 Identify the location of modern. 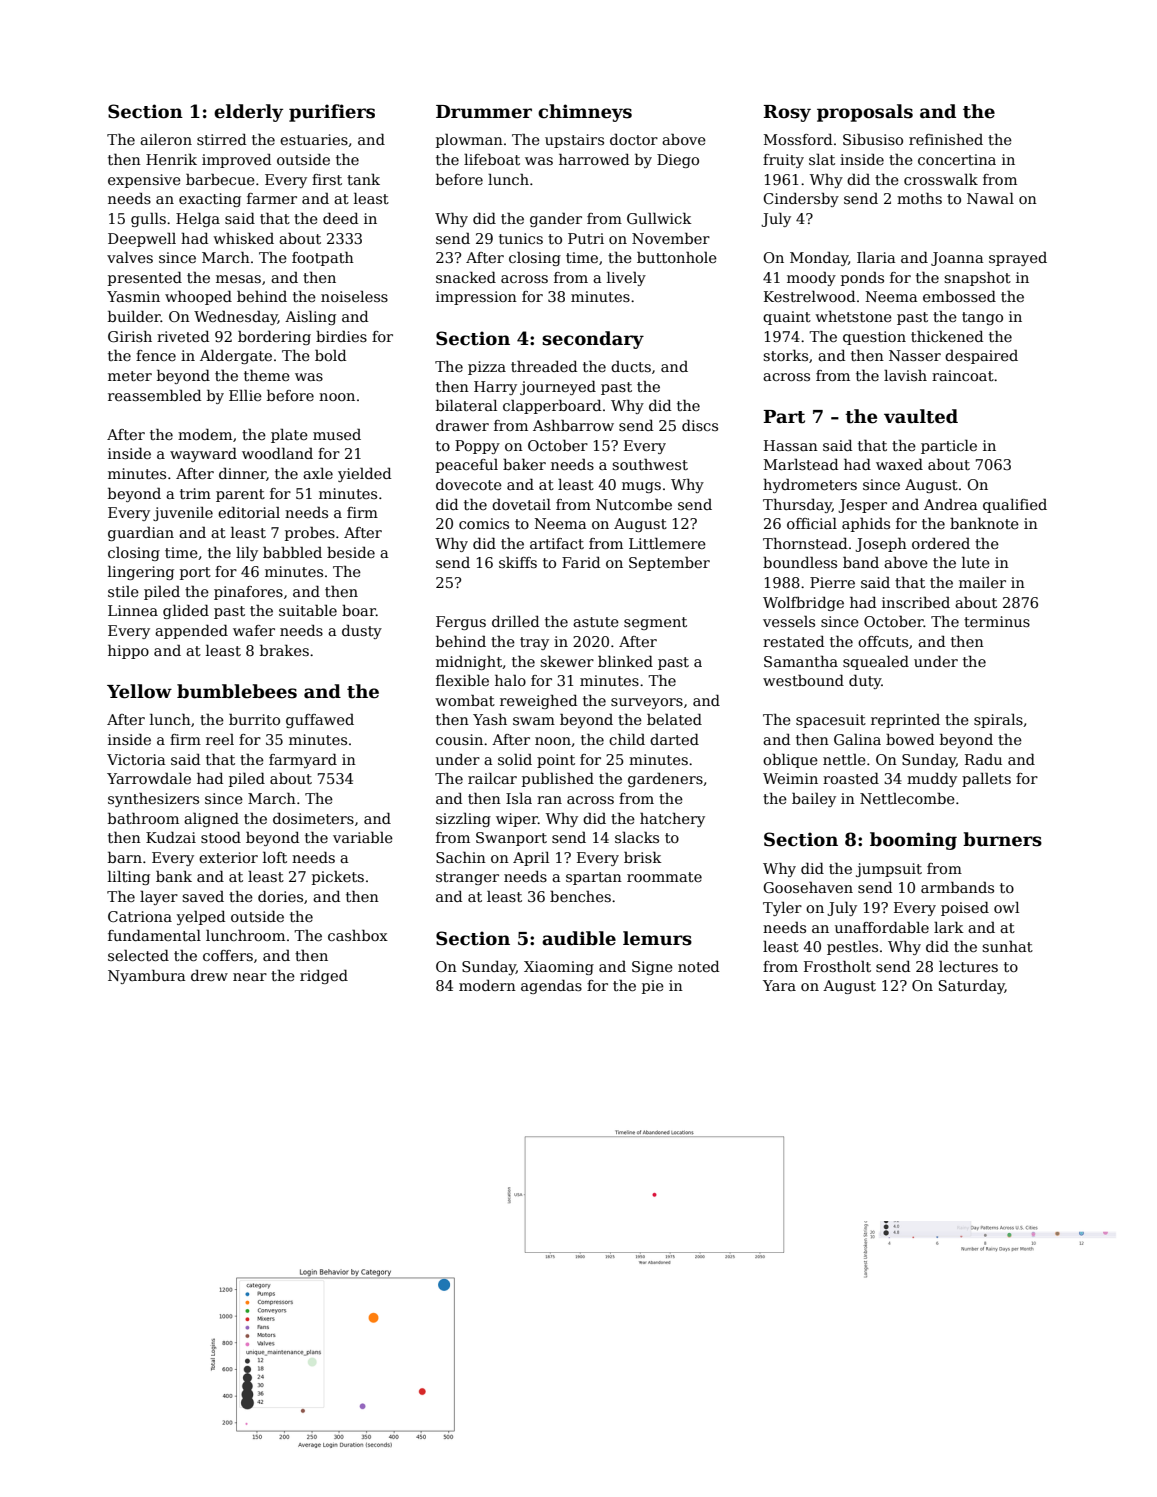
(487, 985).
